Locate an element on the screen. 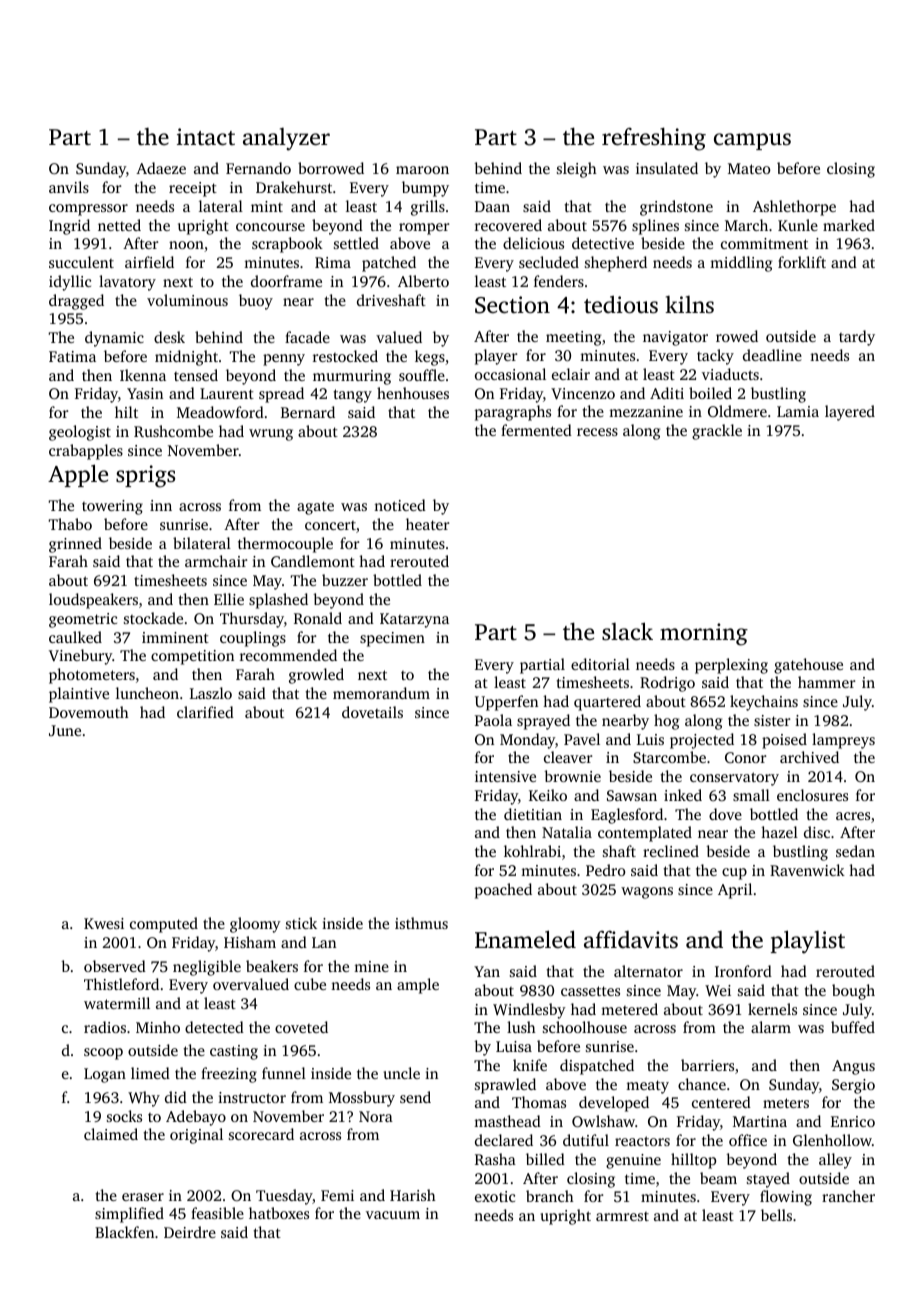  romper is located at coordinates (424, 229).
